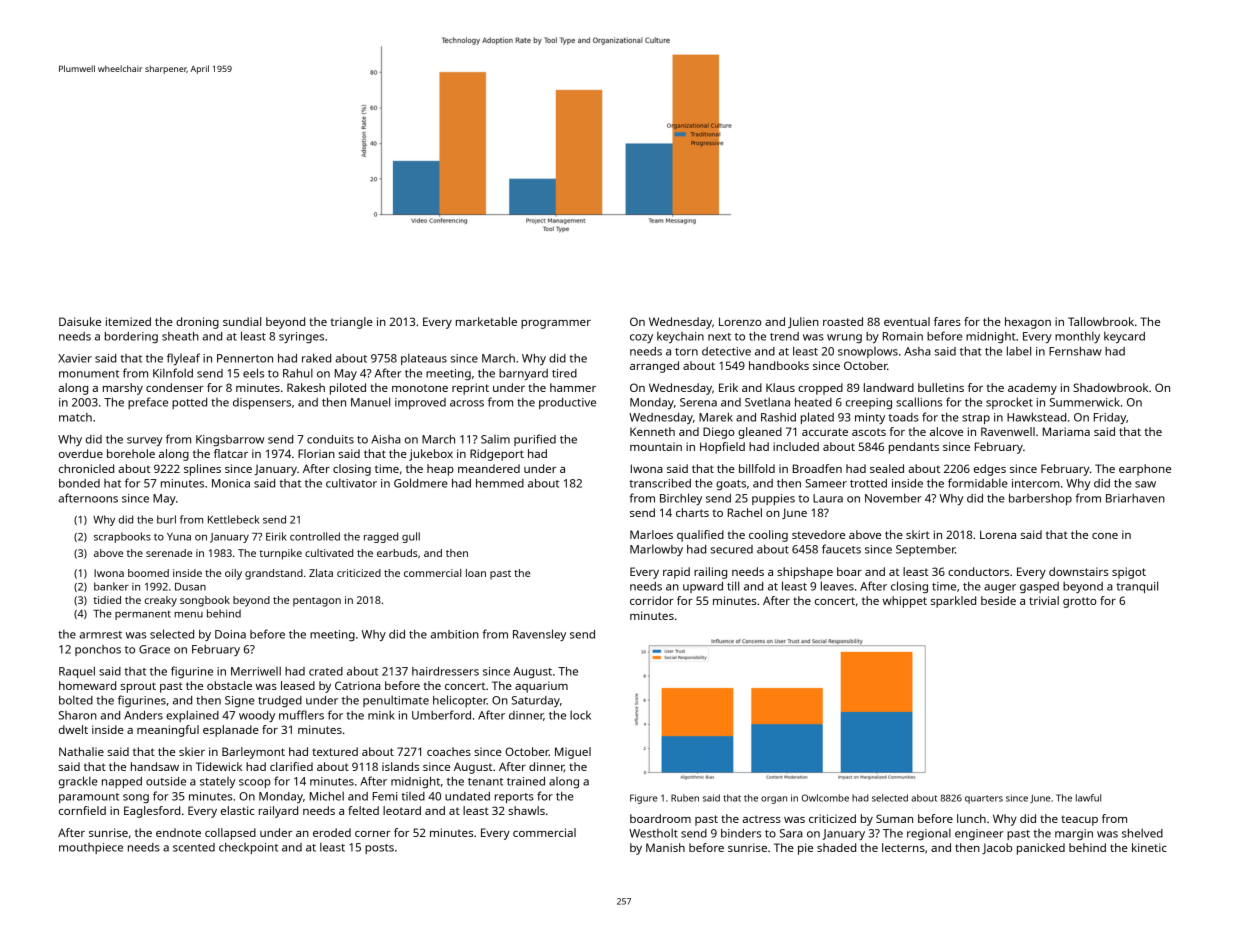  I want to click on hexagon, so click(1028, 323).
